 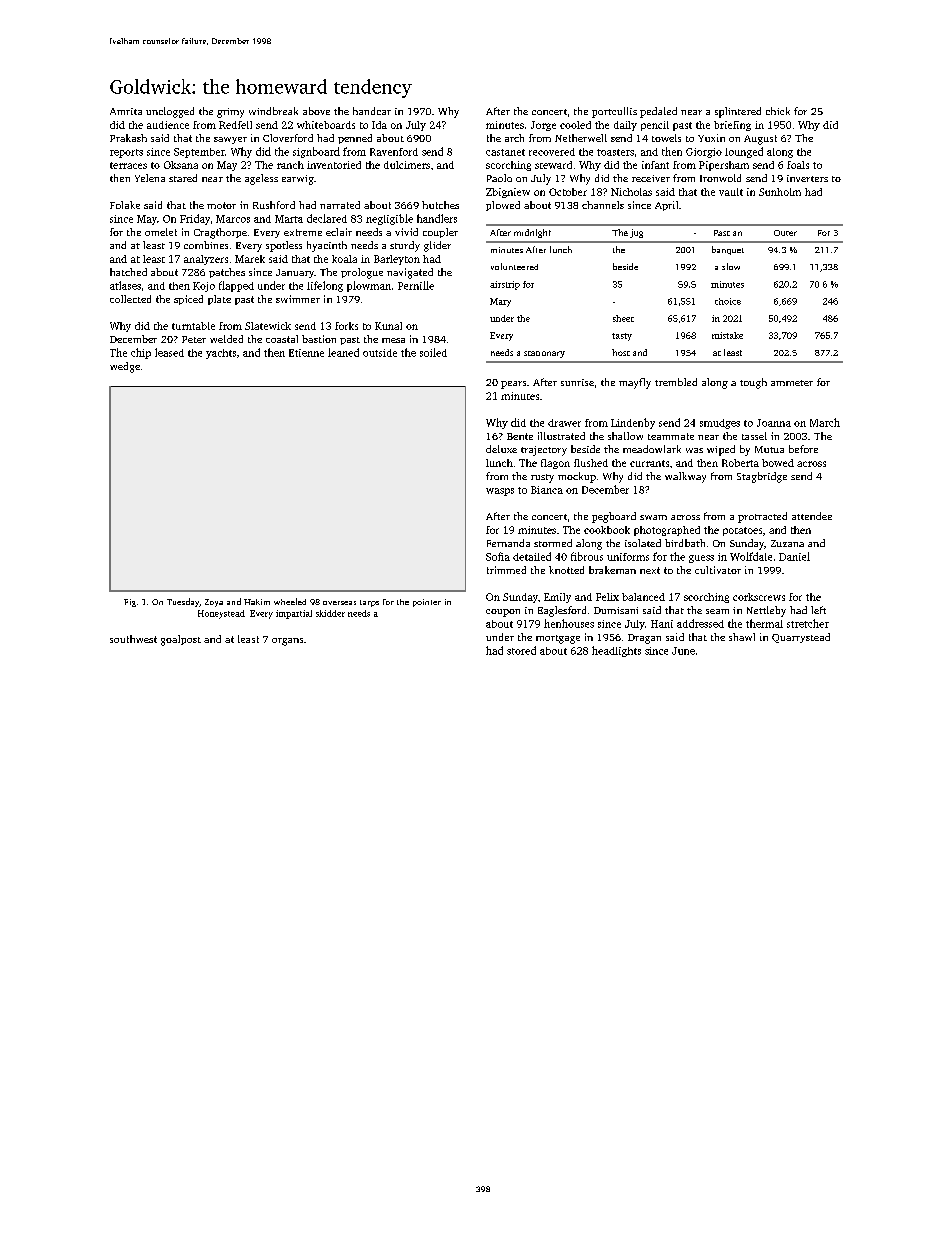 I want to click on teammate, so click(x=671, y=436).
